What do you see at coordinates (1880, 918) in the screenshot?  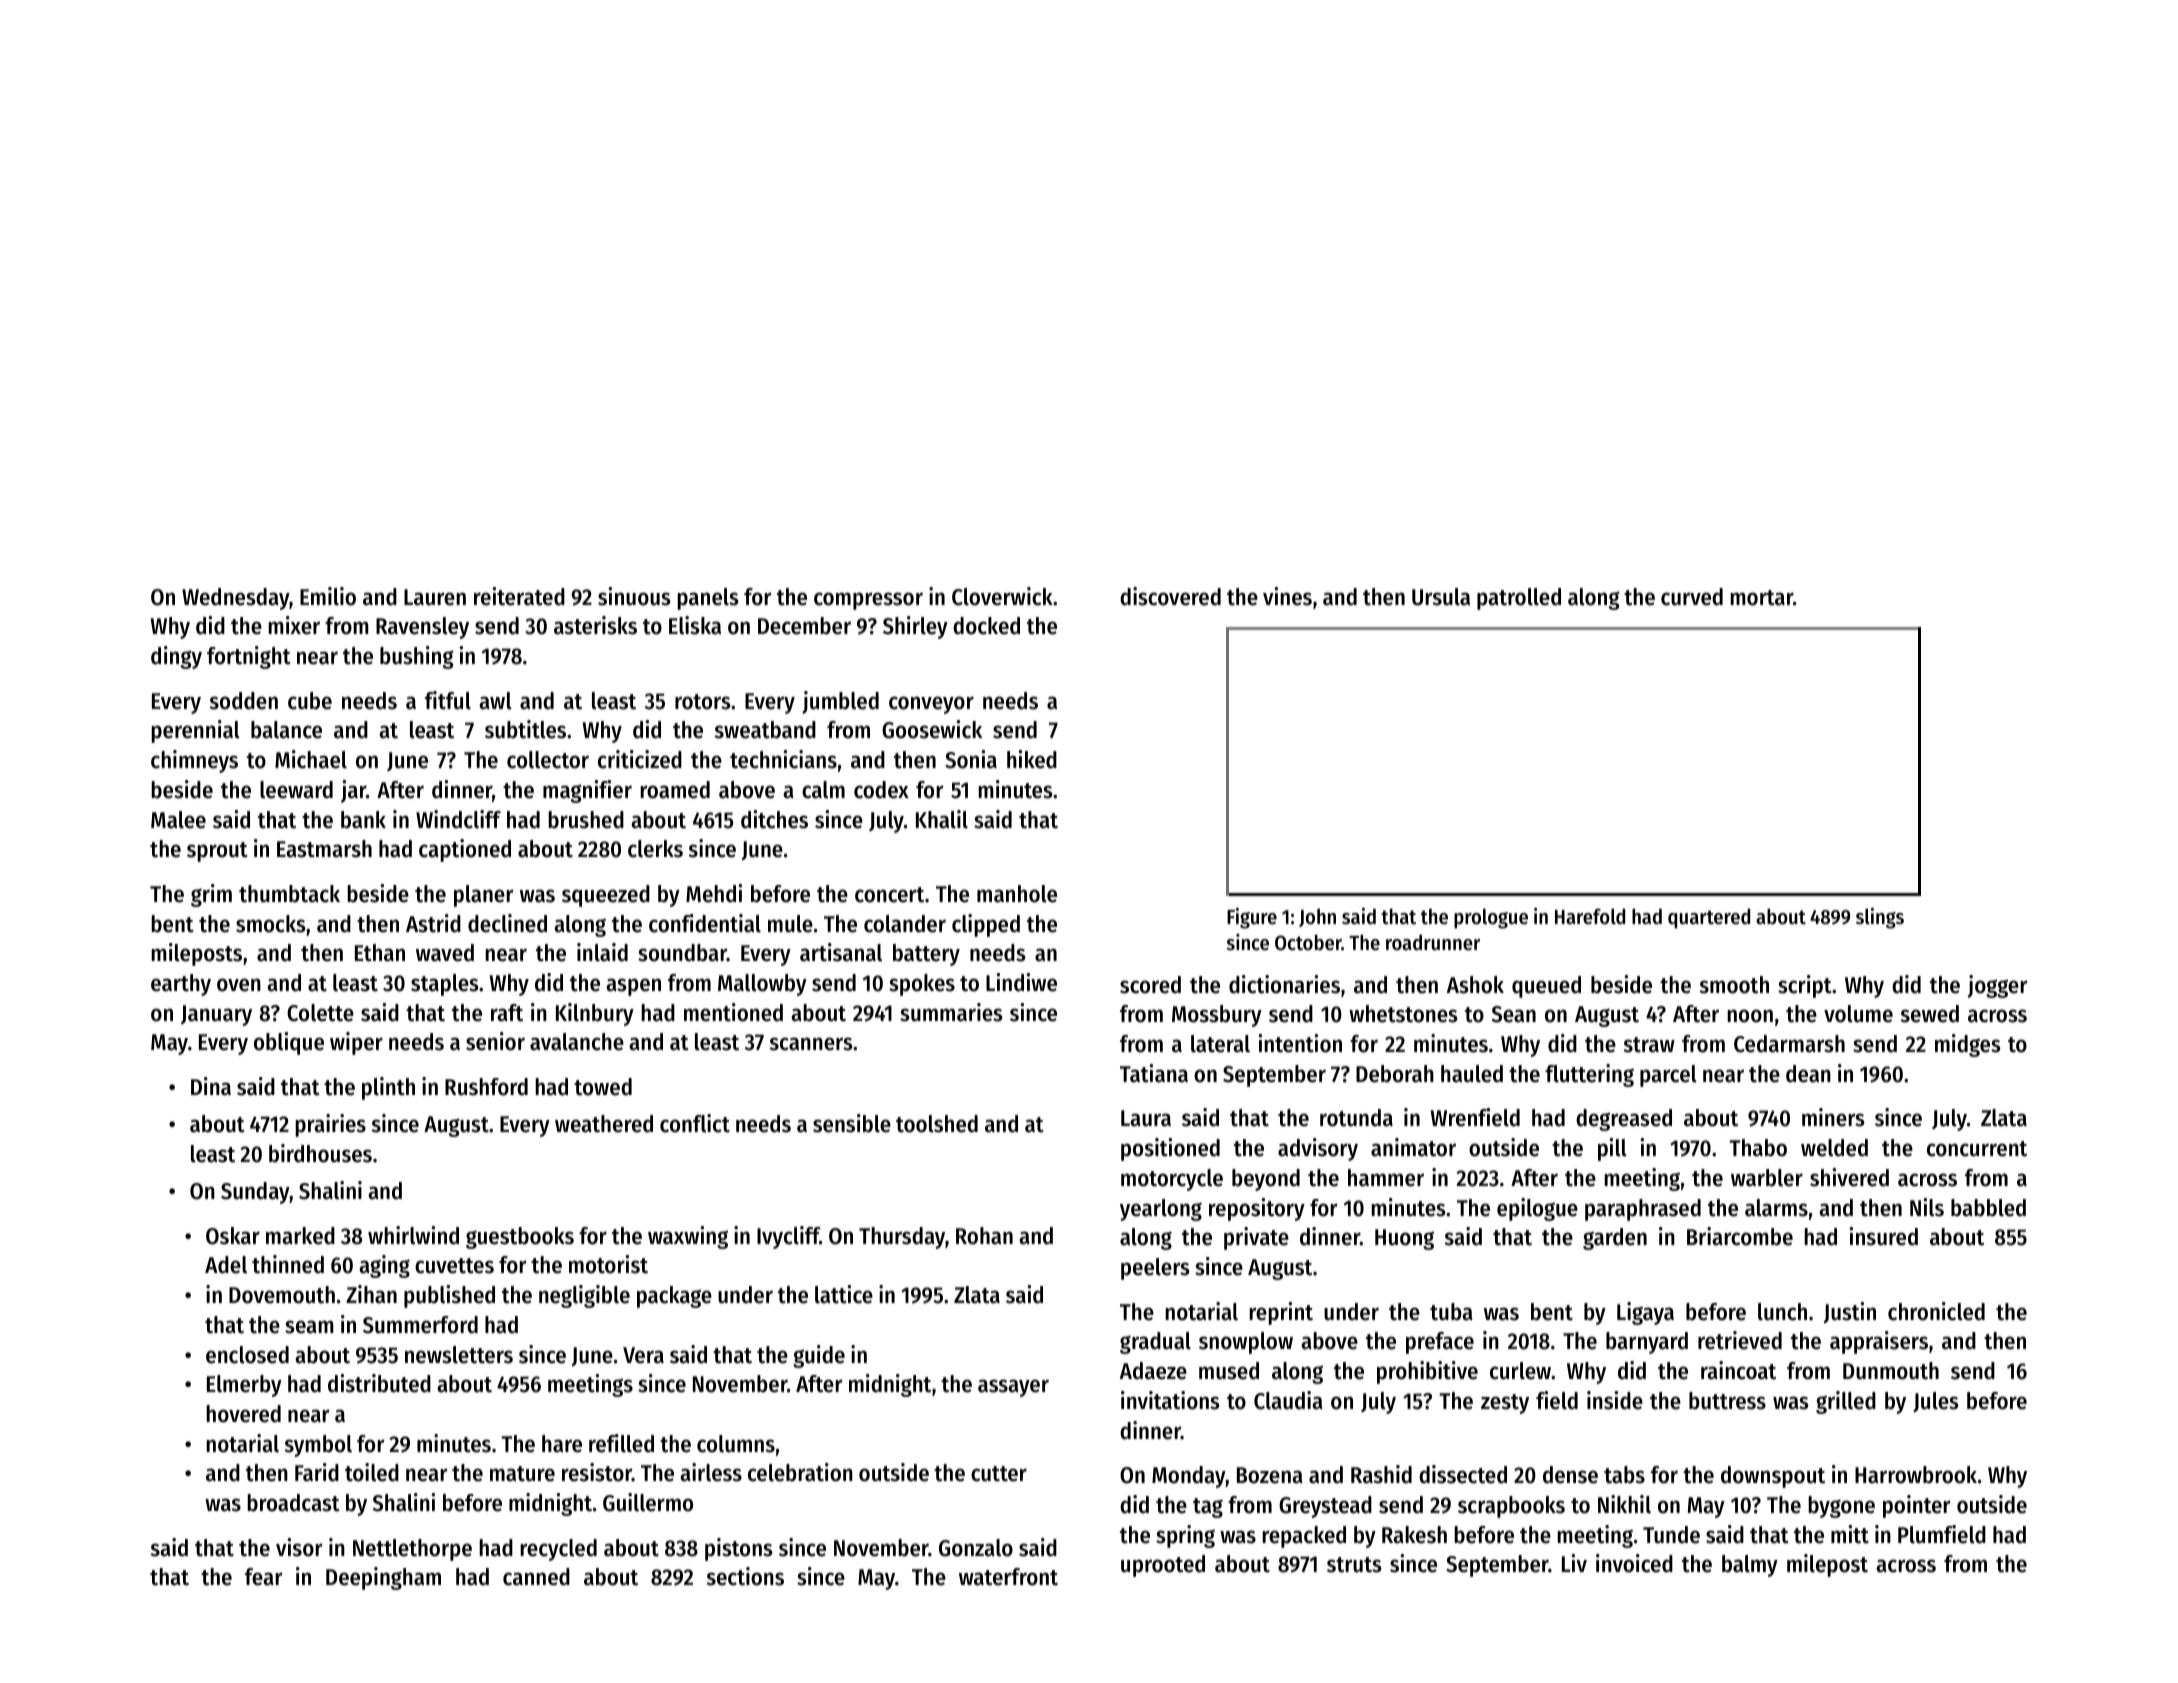 I see `slings` at bounding box center [1880, 918].
